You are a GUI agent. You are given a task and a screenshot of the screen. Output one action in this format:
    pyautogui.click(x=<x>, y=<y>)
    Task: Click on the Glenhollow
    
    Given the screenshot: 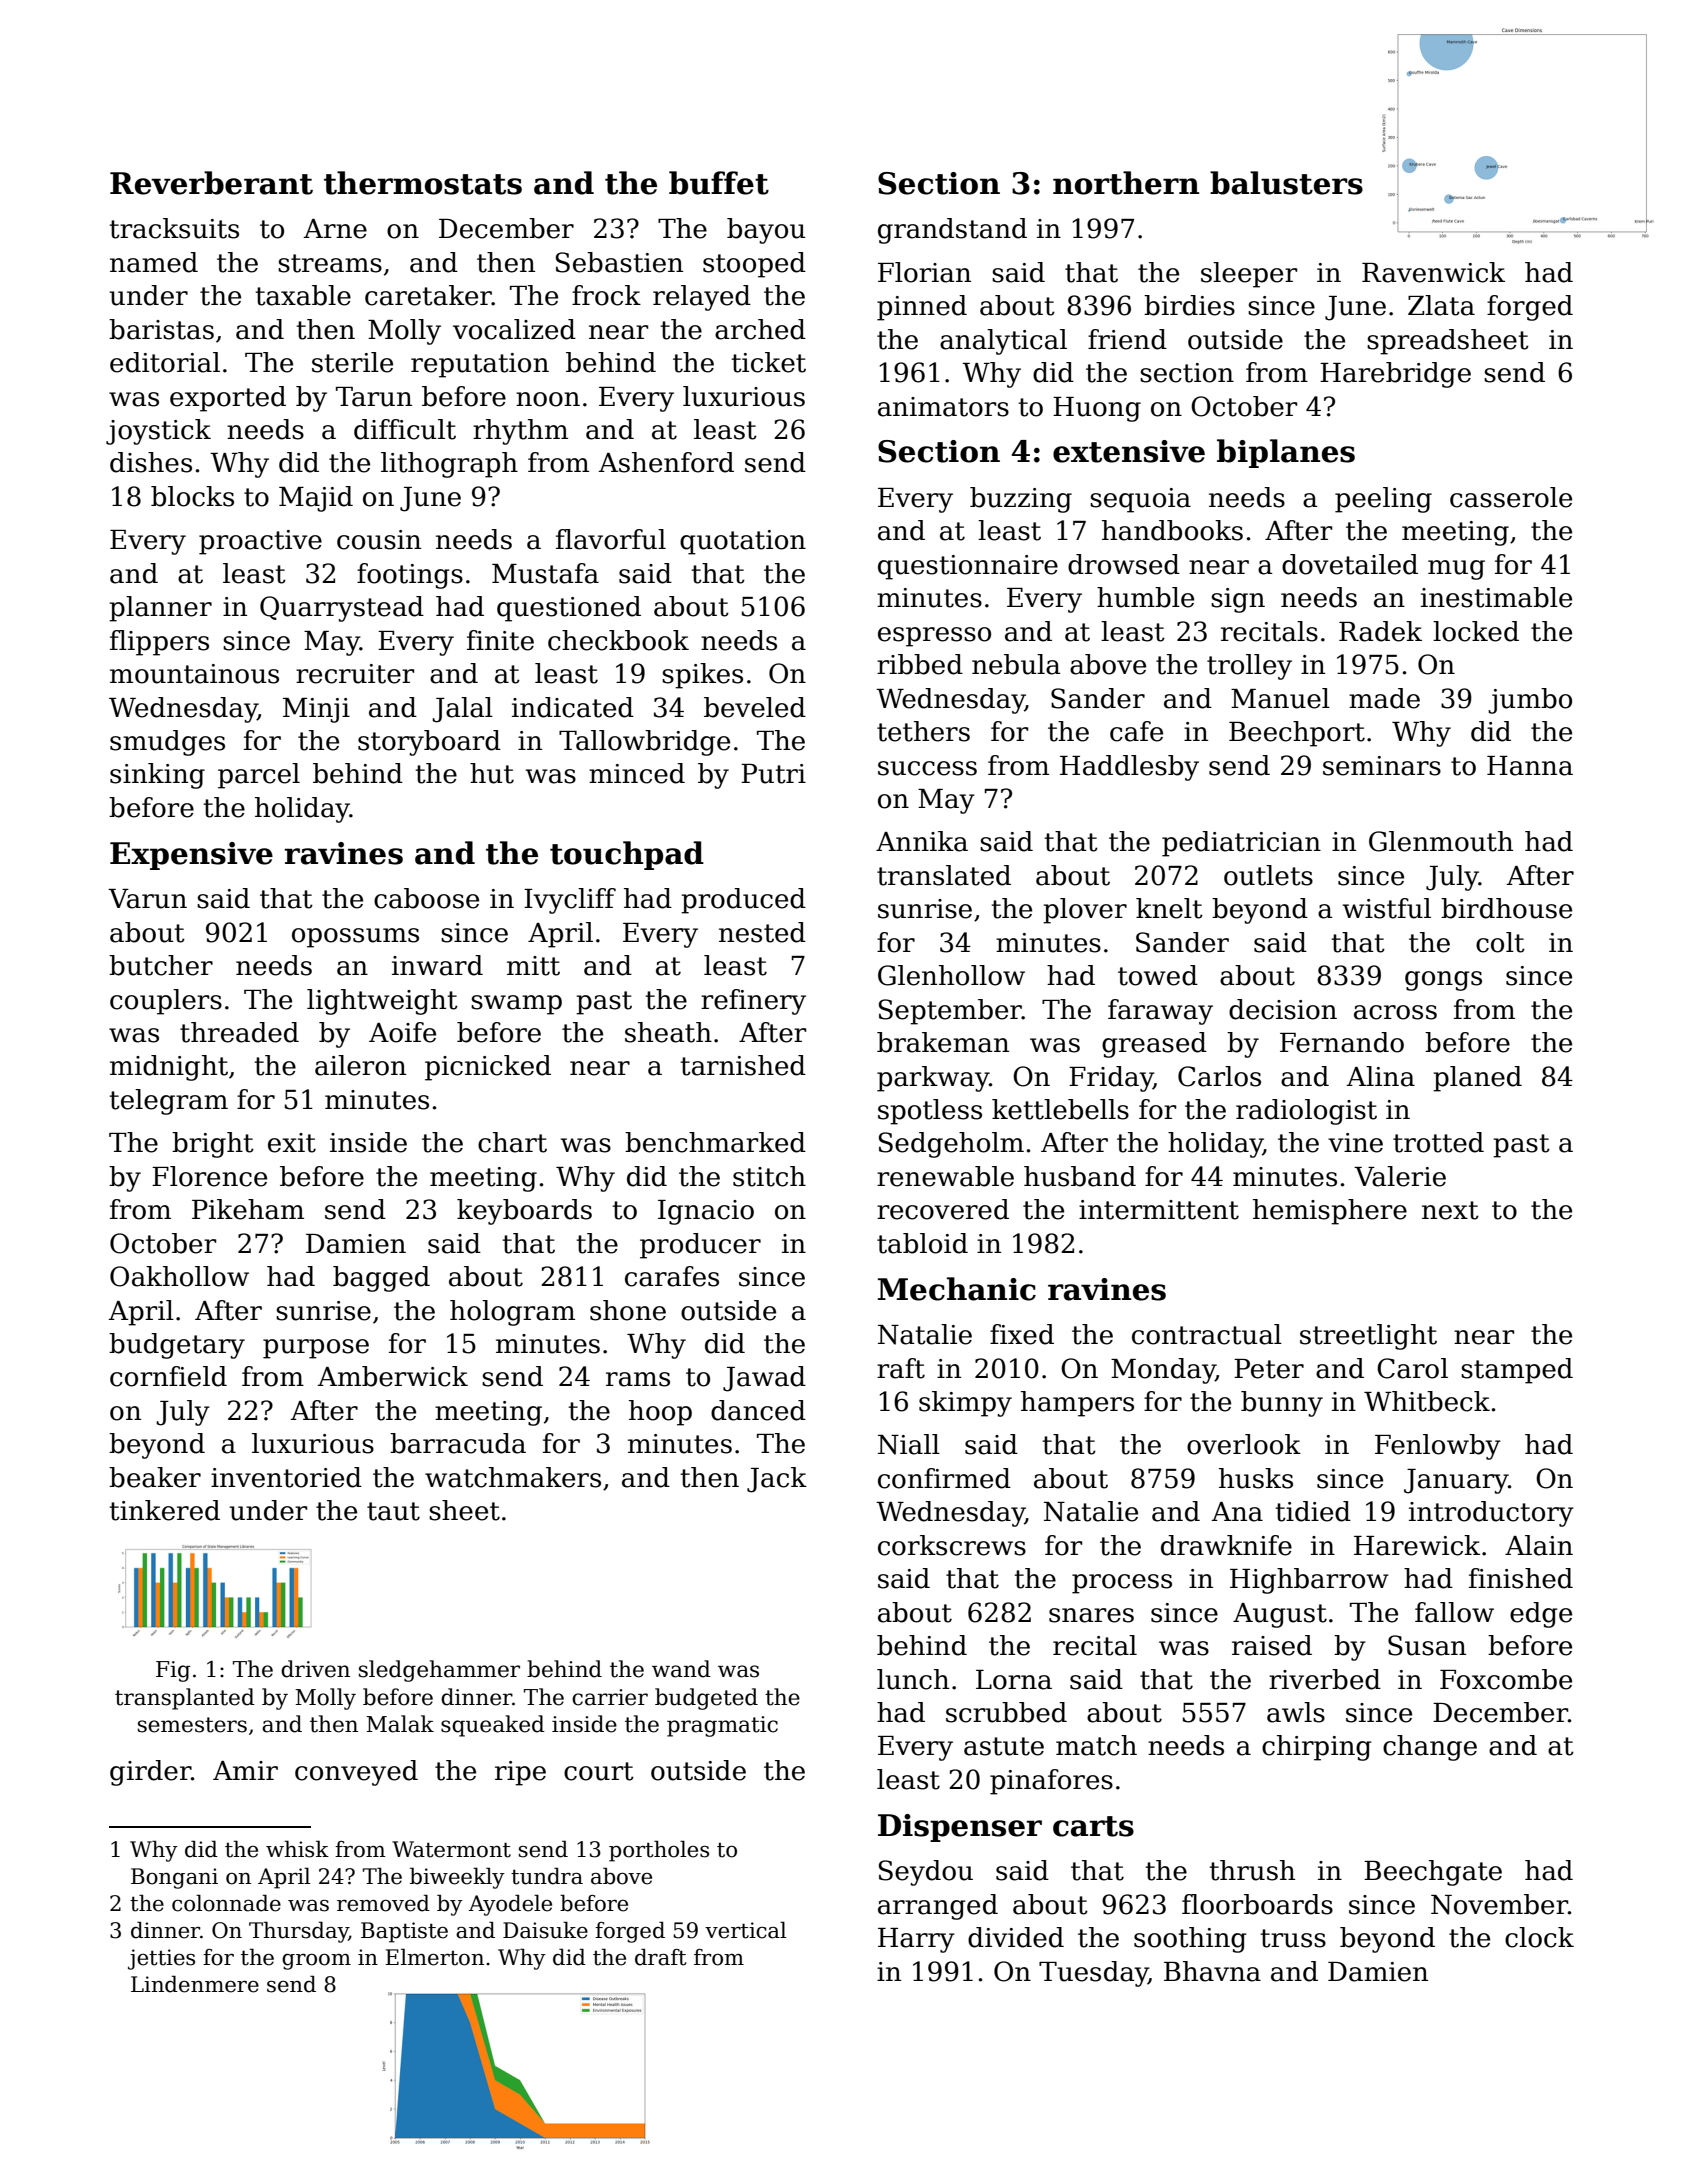 What is the action you would take?
    pyautogui.click(x=951, y=975)
